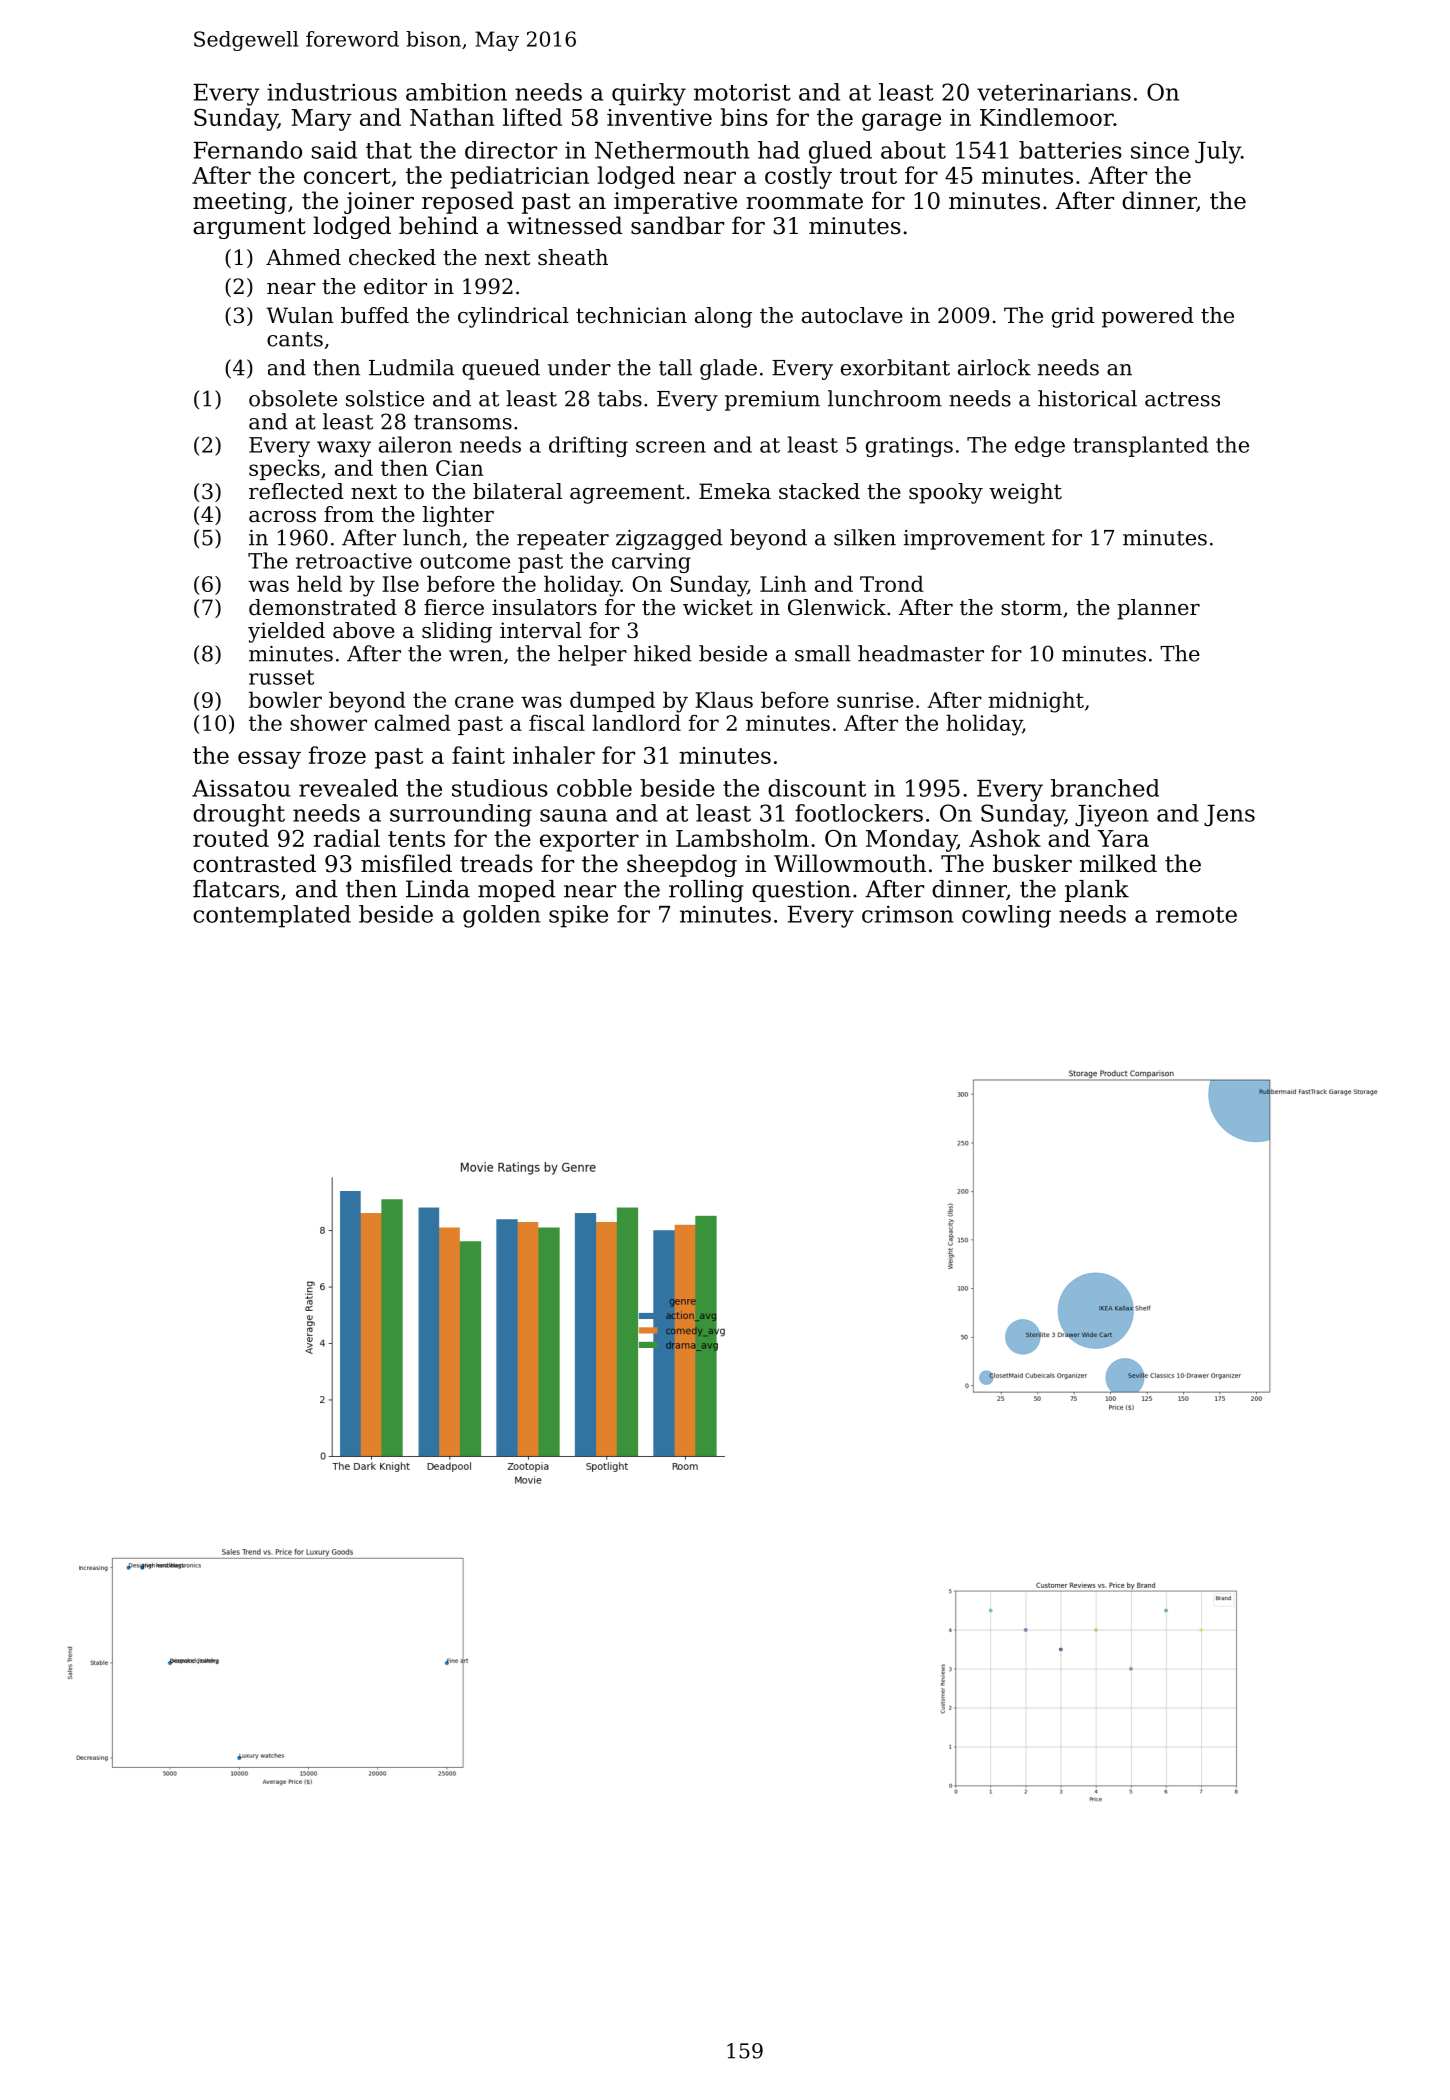 The height and width of the screenshot is (2100, 1450). What do you see at coordinates (1054, 92) in the screenshot?
I see `veterinarians` at bounding box center [1054, 92].
